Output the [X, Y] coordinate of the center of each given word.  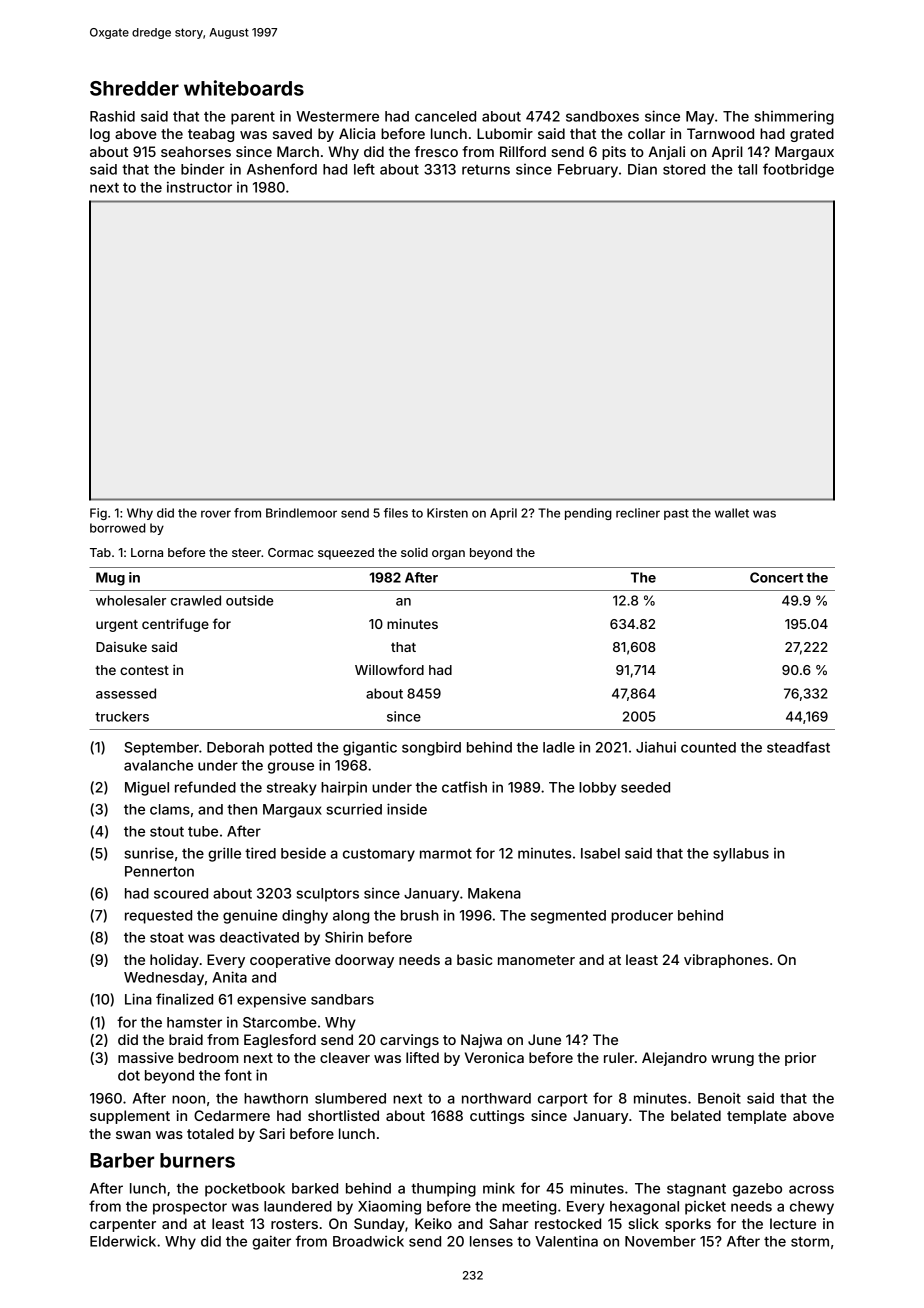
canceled [445, 116]
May [700, 118]
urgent [117, 626]
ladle [559, 747]
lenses [491, 1241]
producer [642, 917]
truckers [122, 716]
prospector [190, 1208]
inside [407, 809]
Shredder [134, 88]
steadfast [798, 747]
